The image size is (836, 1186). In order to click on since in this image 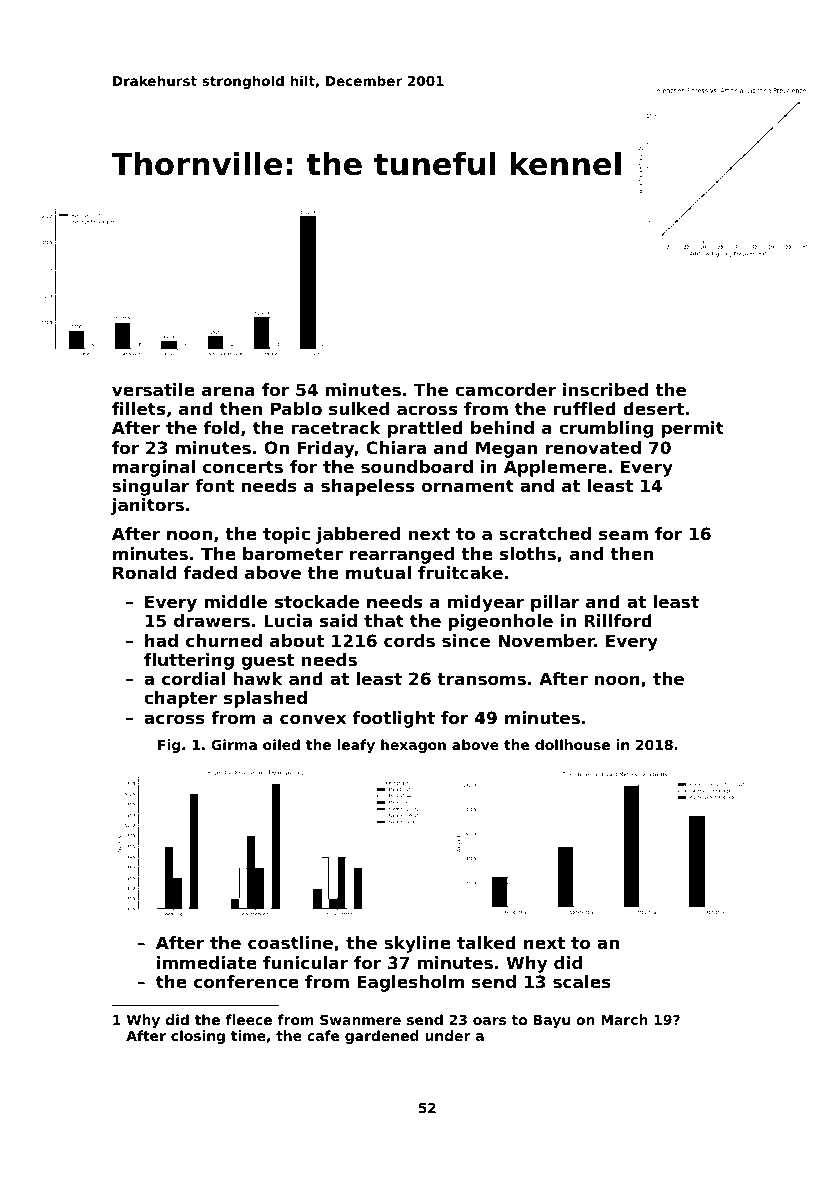, I will do `click(466, 640)`.
